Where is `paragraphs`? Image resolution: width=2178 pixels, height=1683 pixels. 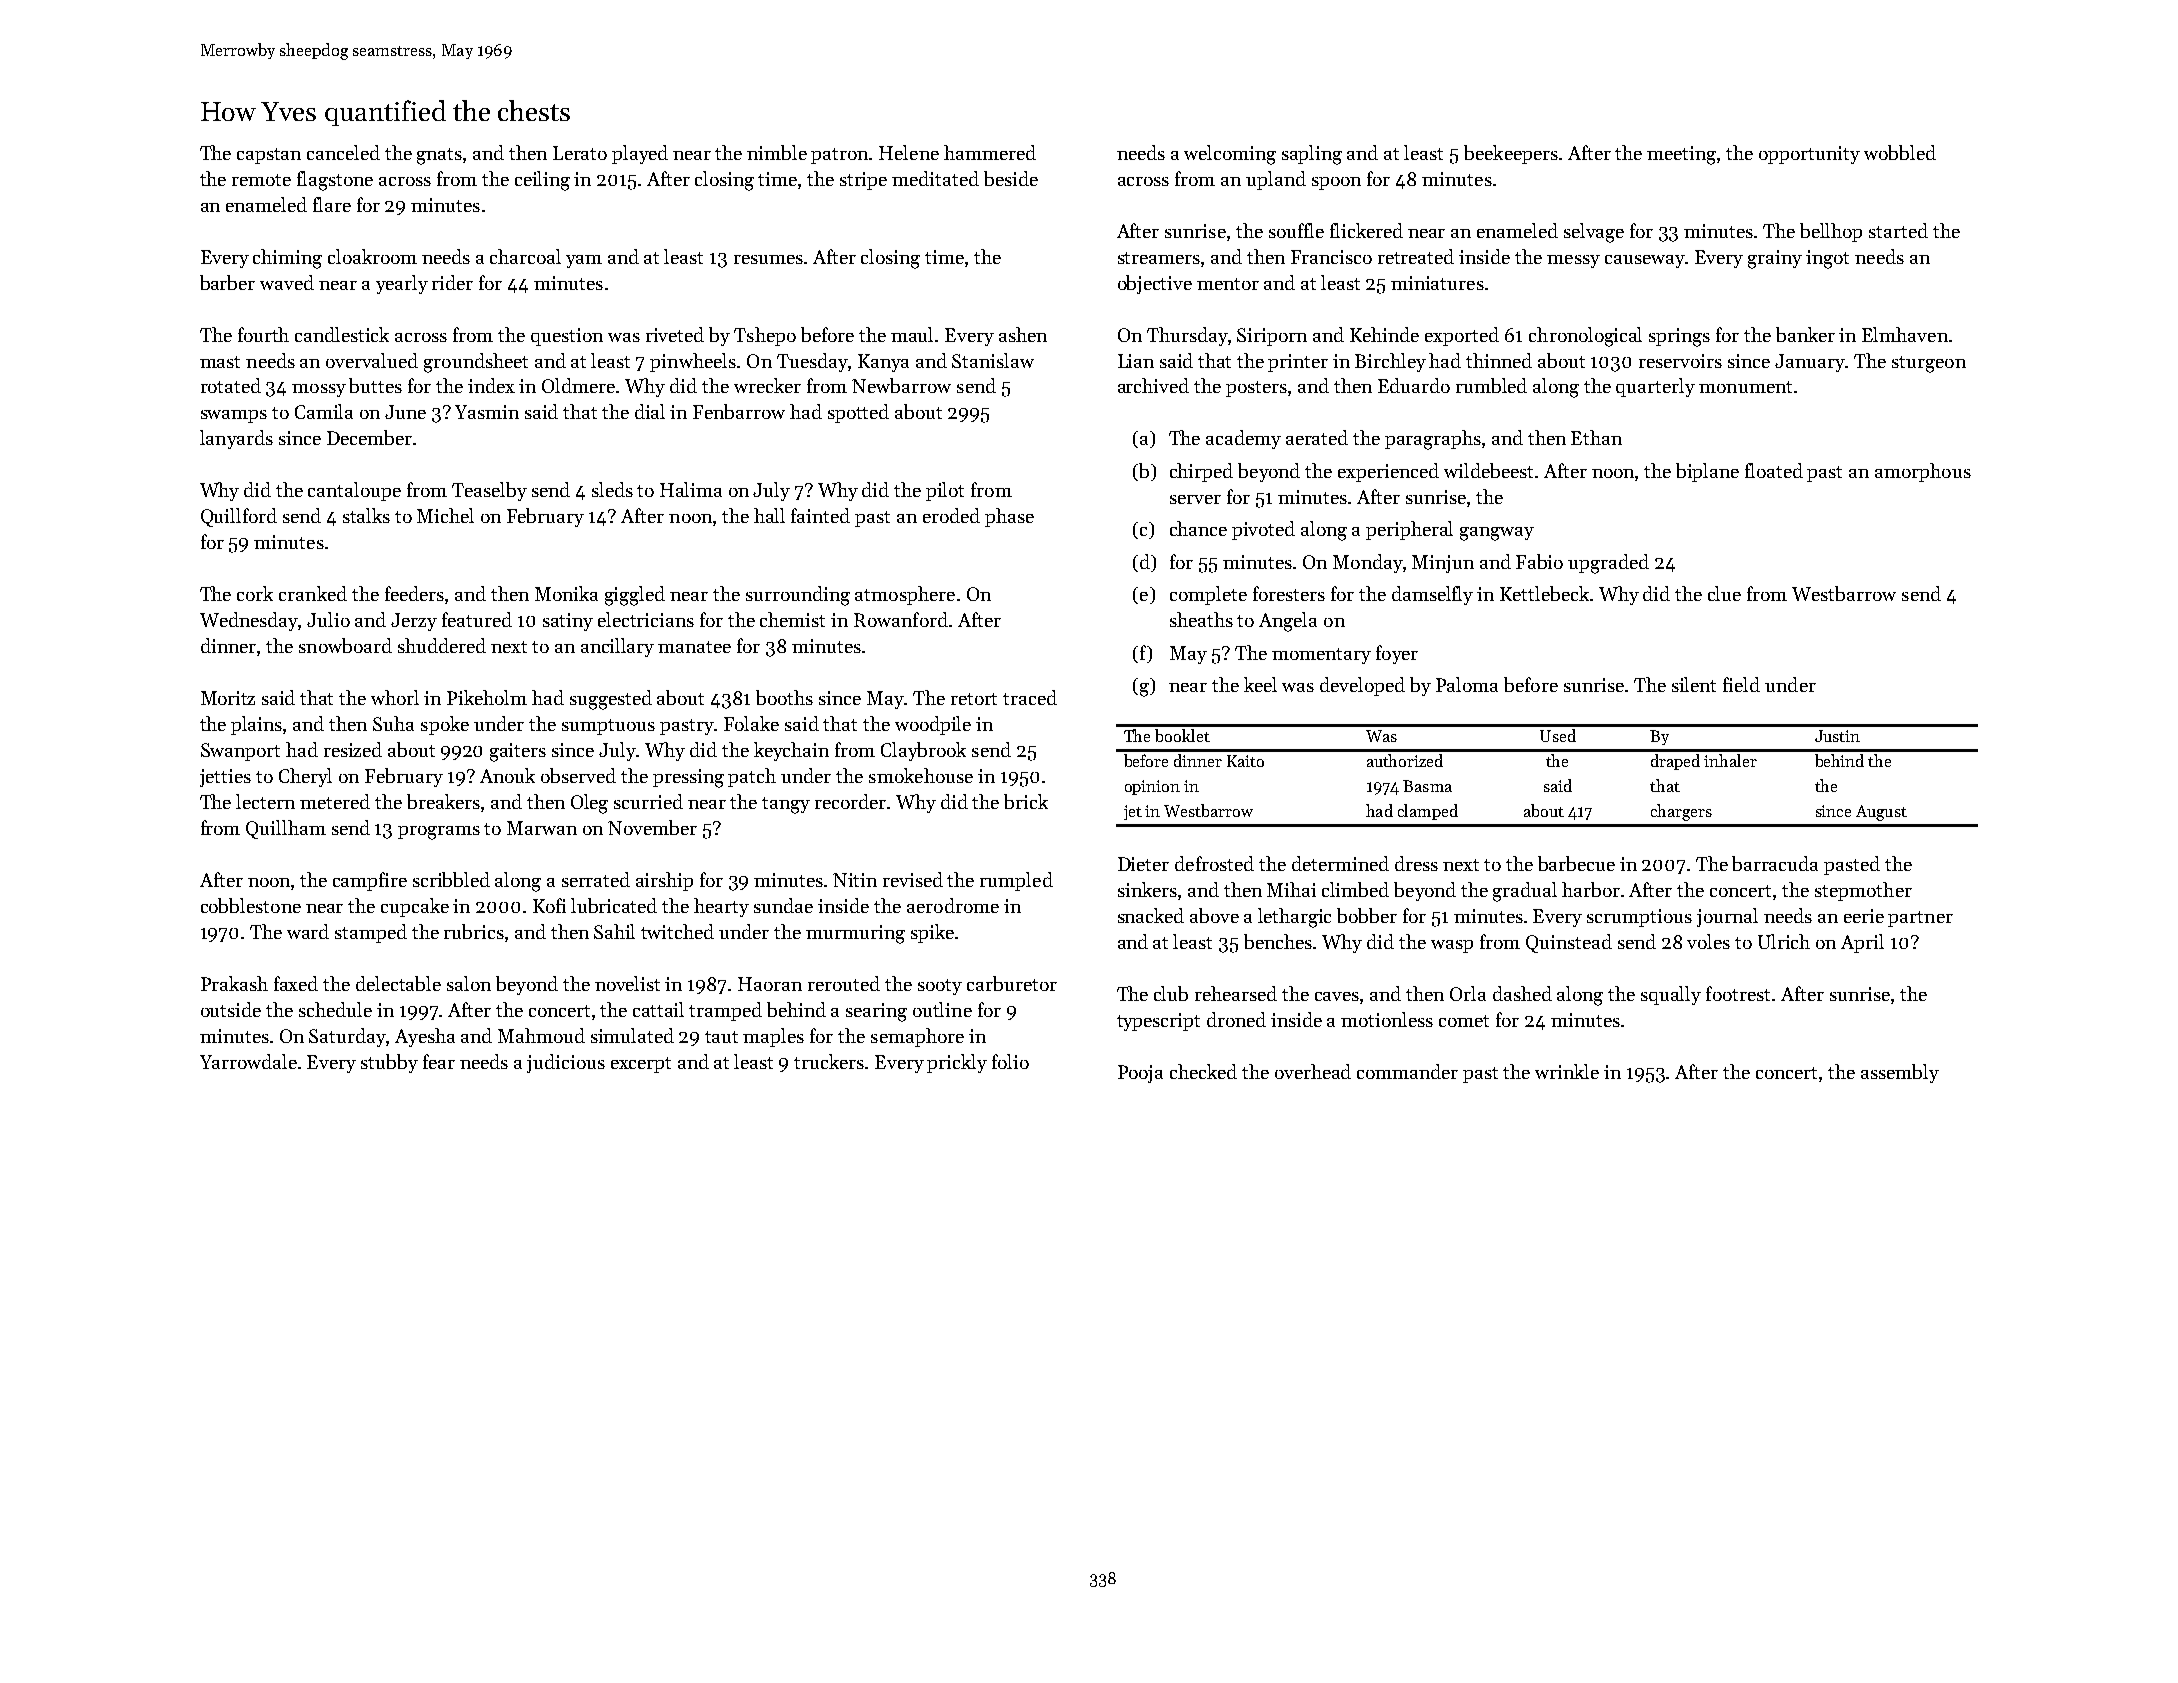 paragraphs is located at coordinates (1433, 440).
